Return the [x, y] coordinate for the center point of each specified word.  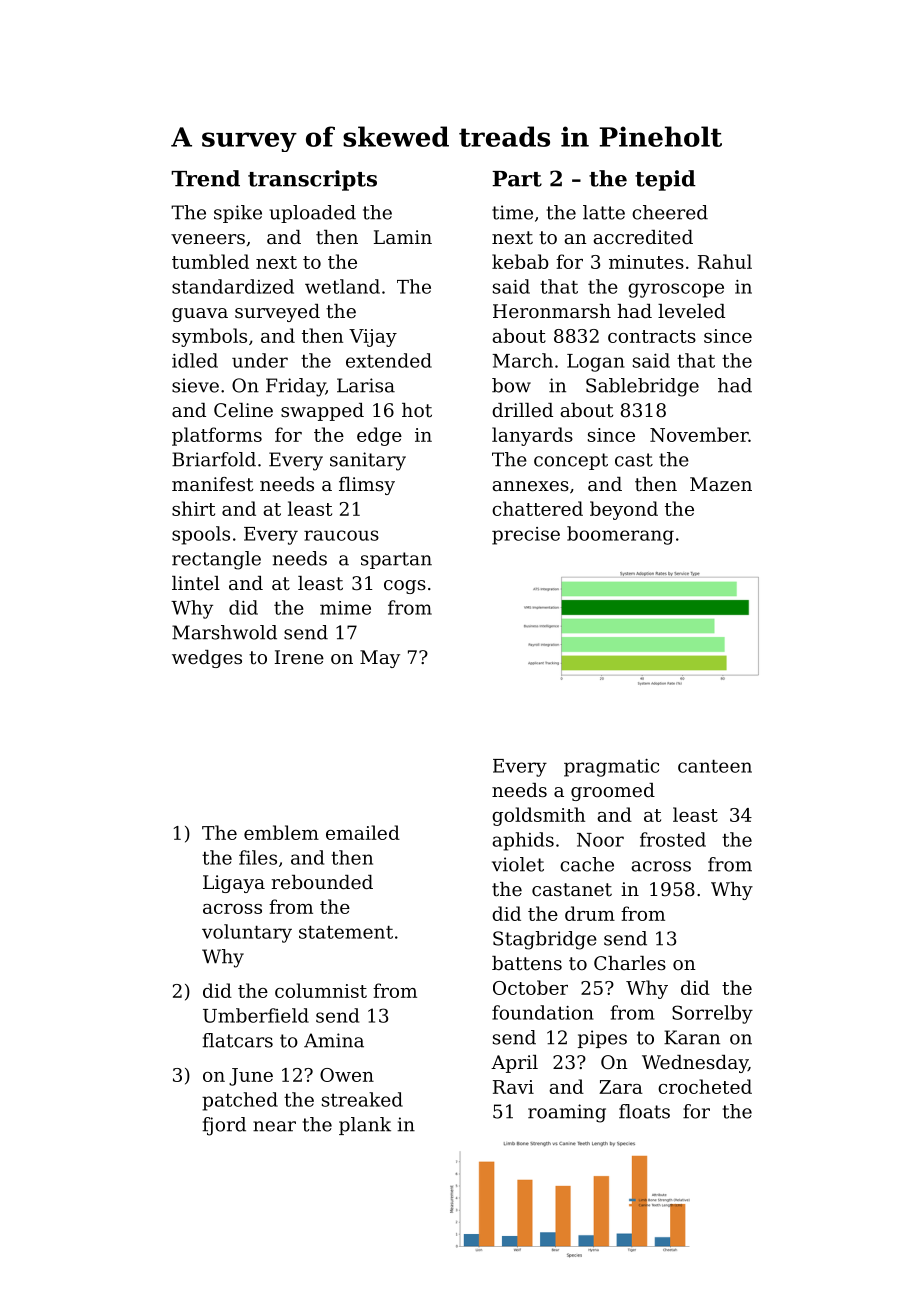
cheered [670, 212]
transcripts [312, 180]
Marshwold [224, 632]
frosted [673, 839]
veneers [208, 239]
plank [365, 1126]
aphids [523, 841]
